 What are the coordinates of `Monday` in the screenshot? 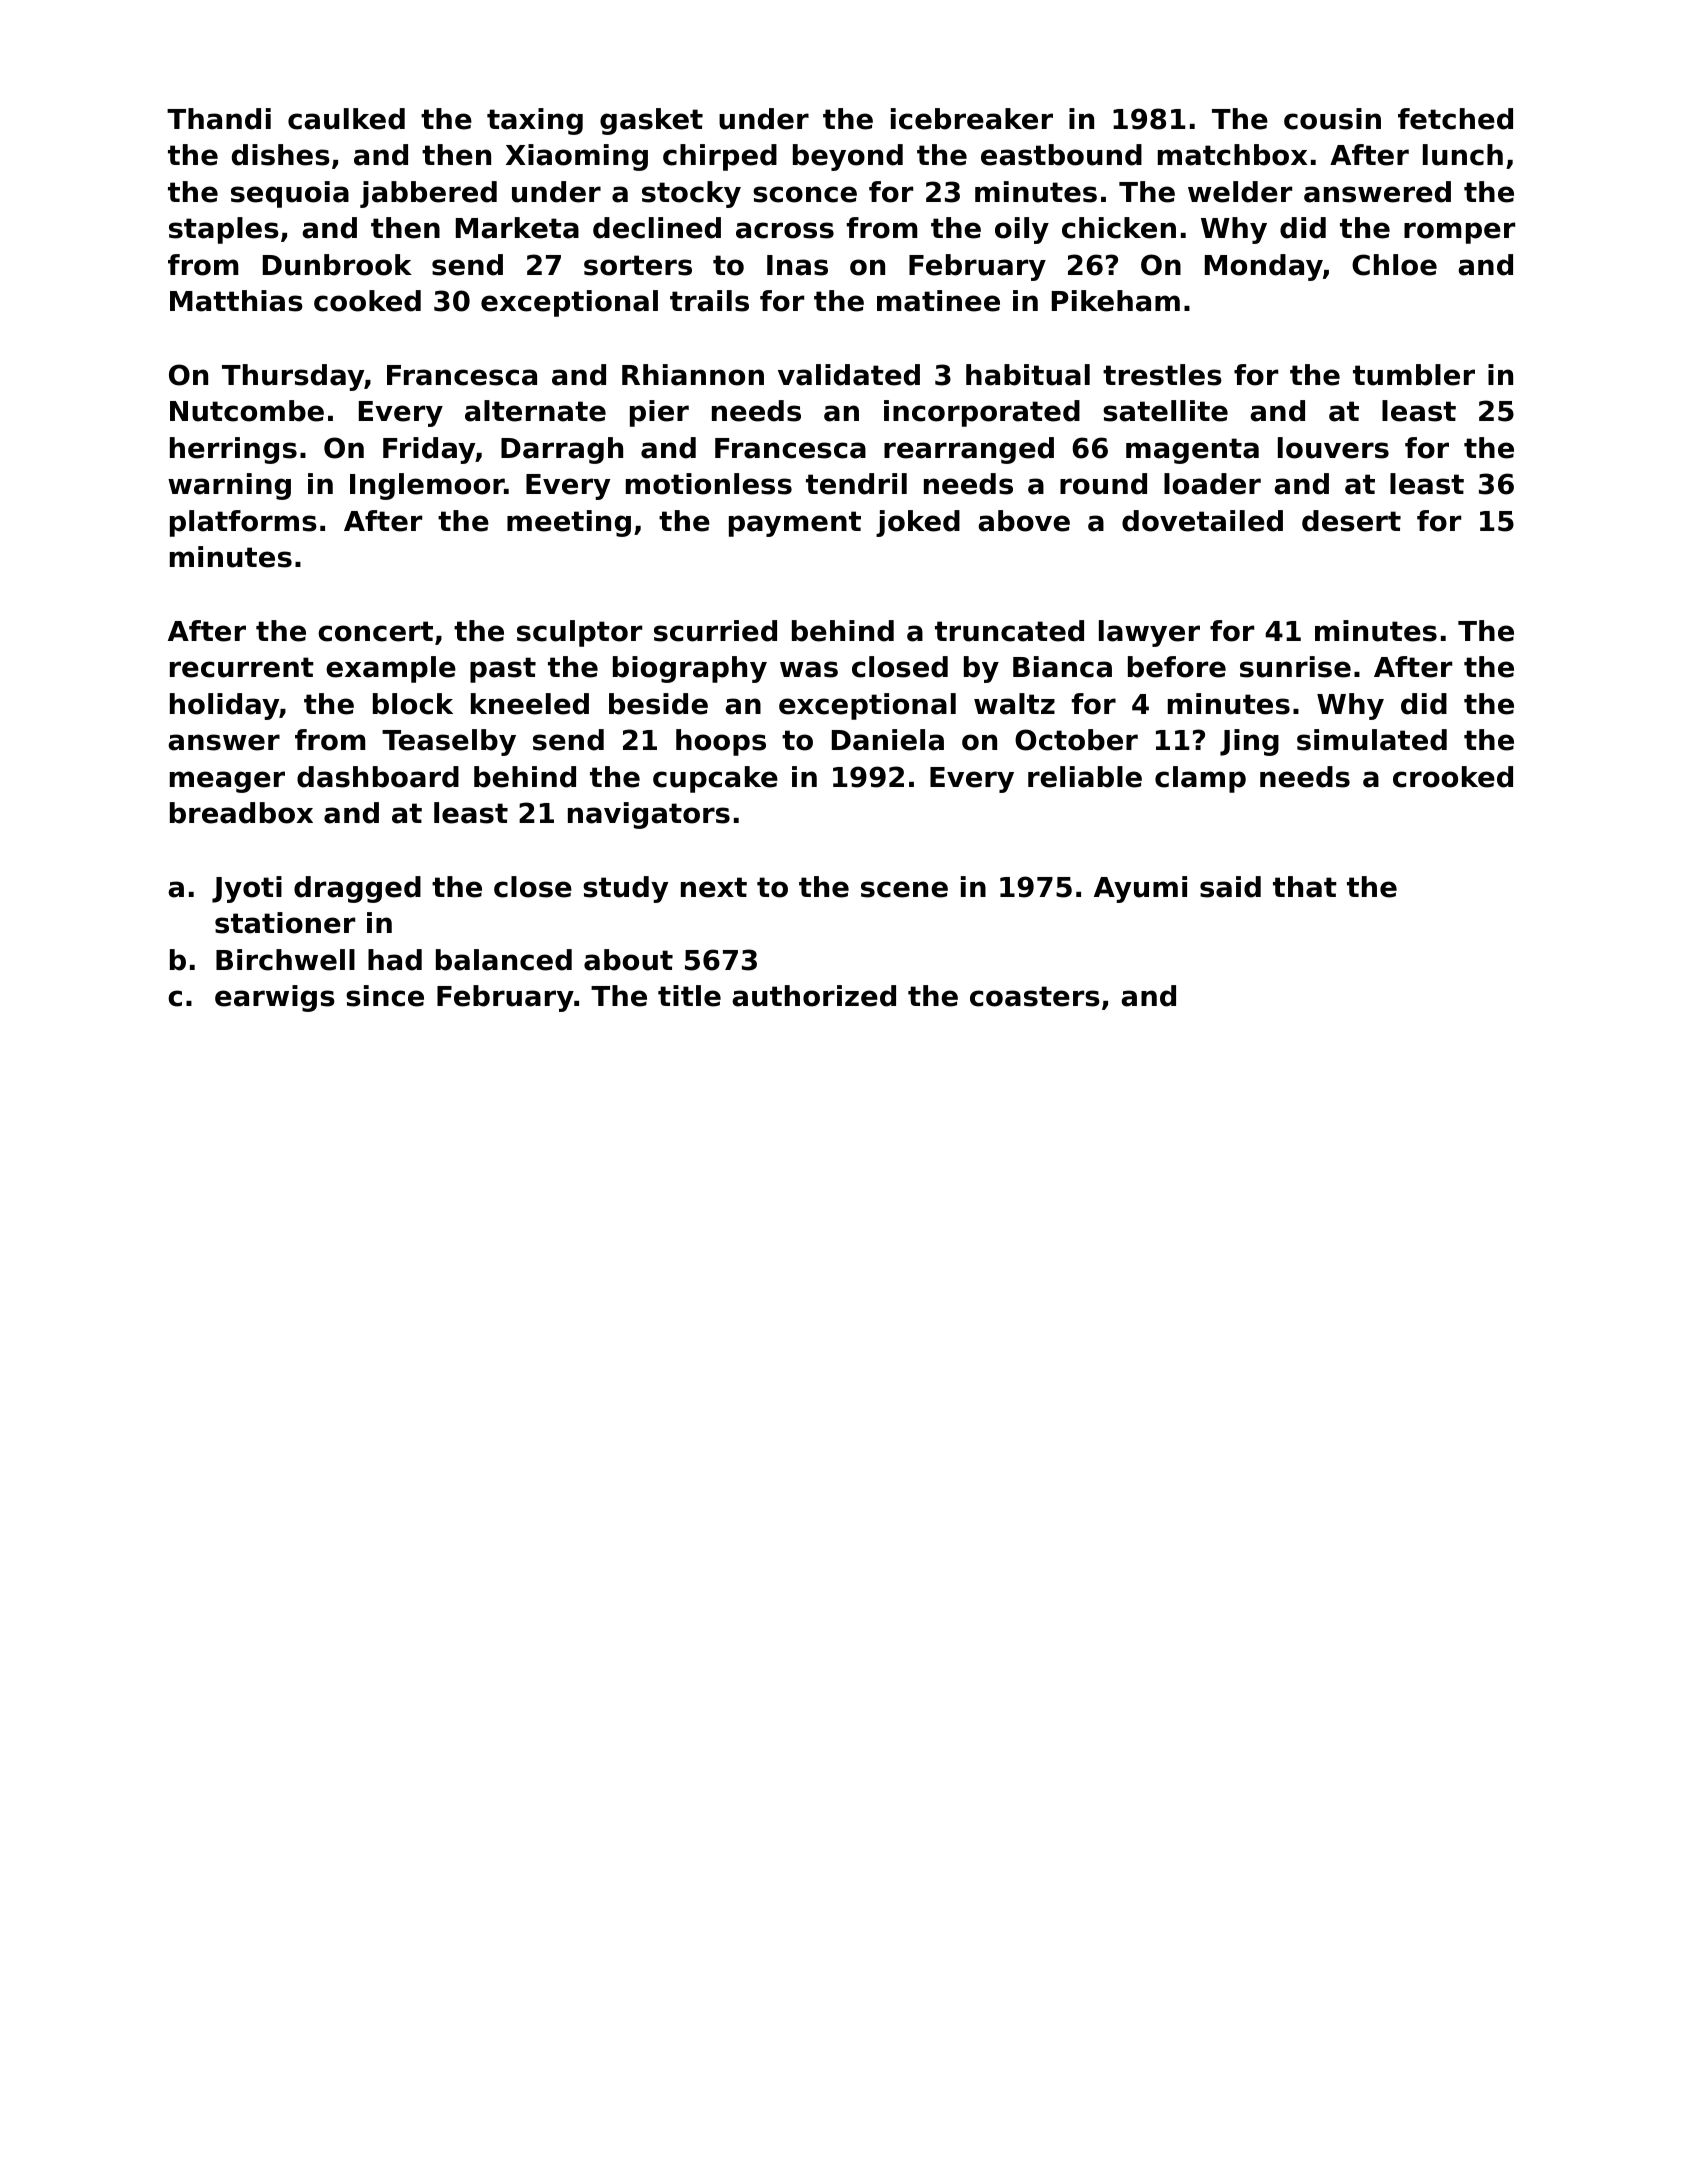 It's located at (1264, 267).
